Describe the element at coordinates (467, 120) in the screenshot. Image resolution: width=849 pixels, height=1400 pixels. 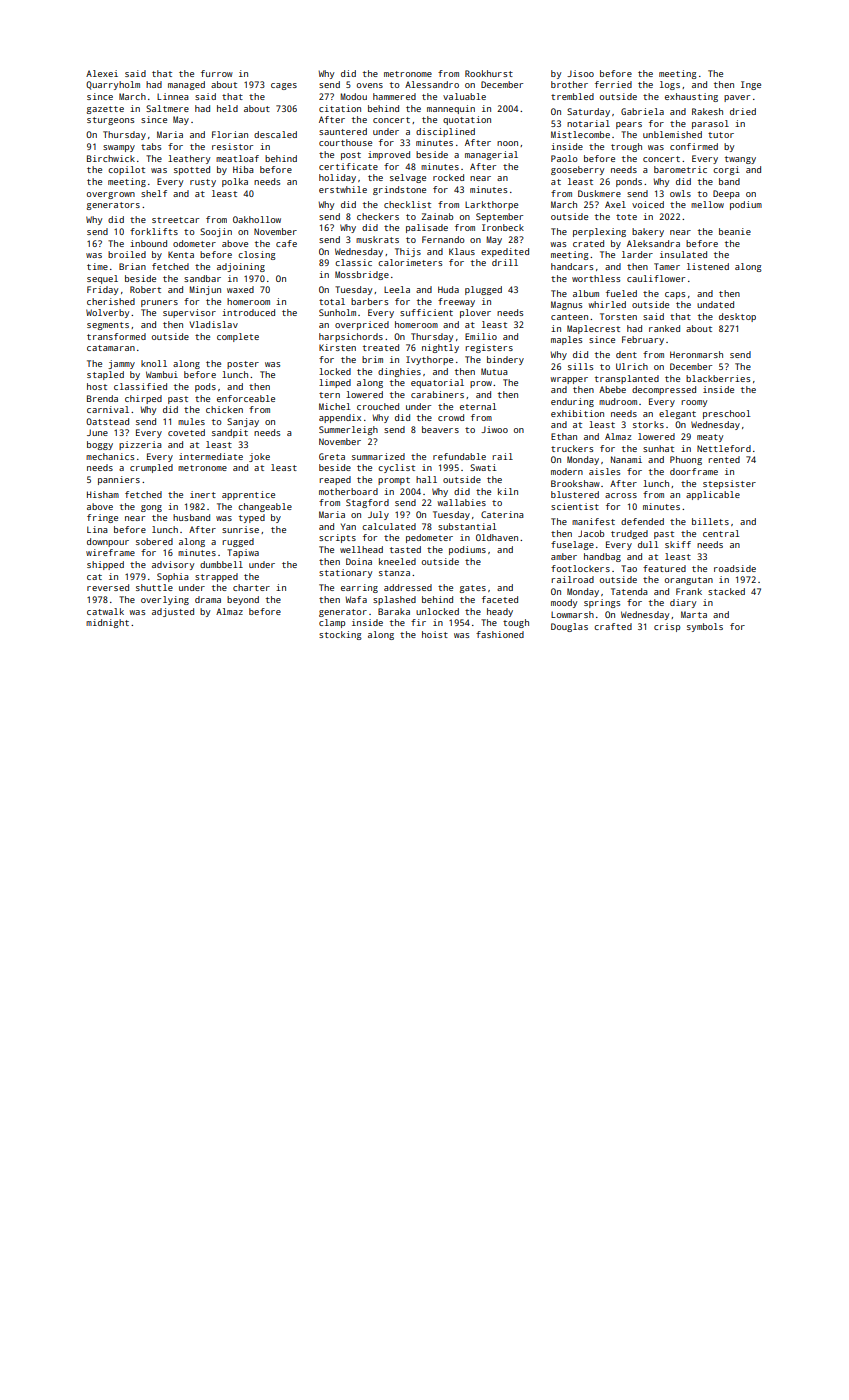
I see `quotation` at that location.
